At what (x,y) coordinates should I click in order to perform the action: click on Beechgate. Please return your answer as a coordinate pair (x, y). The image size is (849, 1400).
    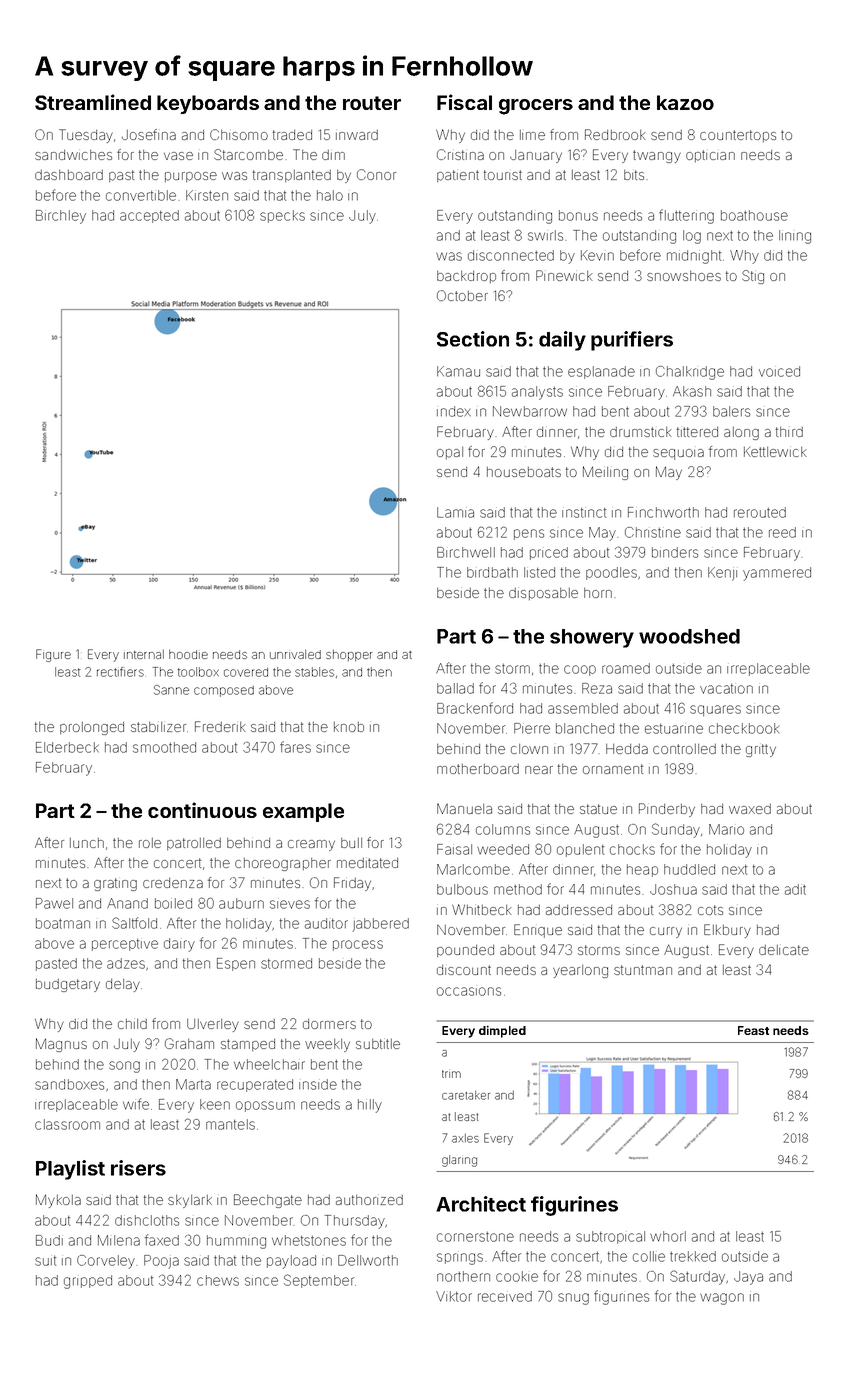
    Looking at the image, I should click on (268, 1201).
